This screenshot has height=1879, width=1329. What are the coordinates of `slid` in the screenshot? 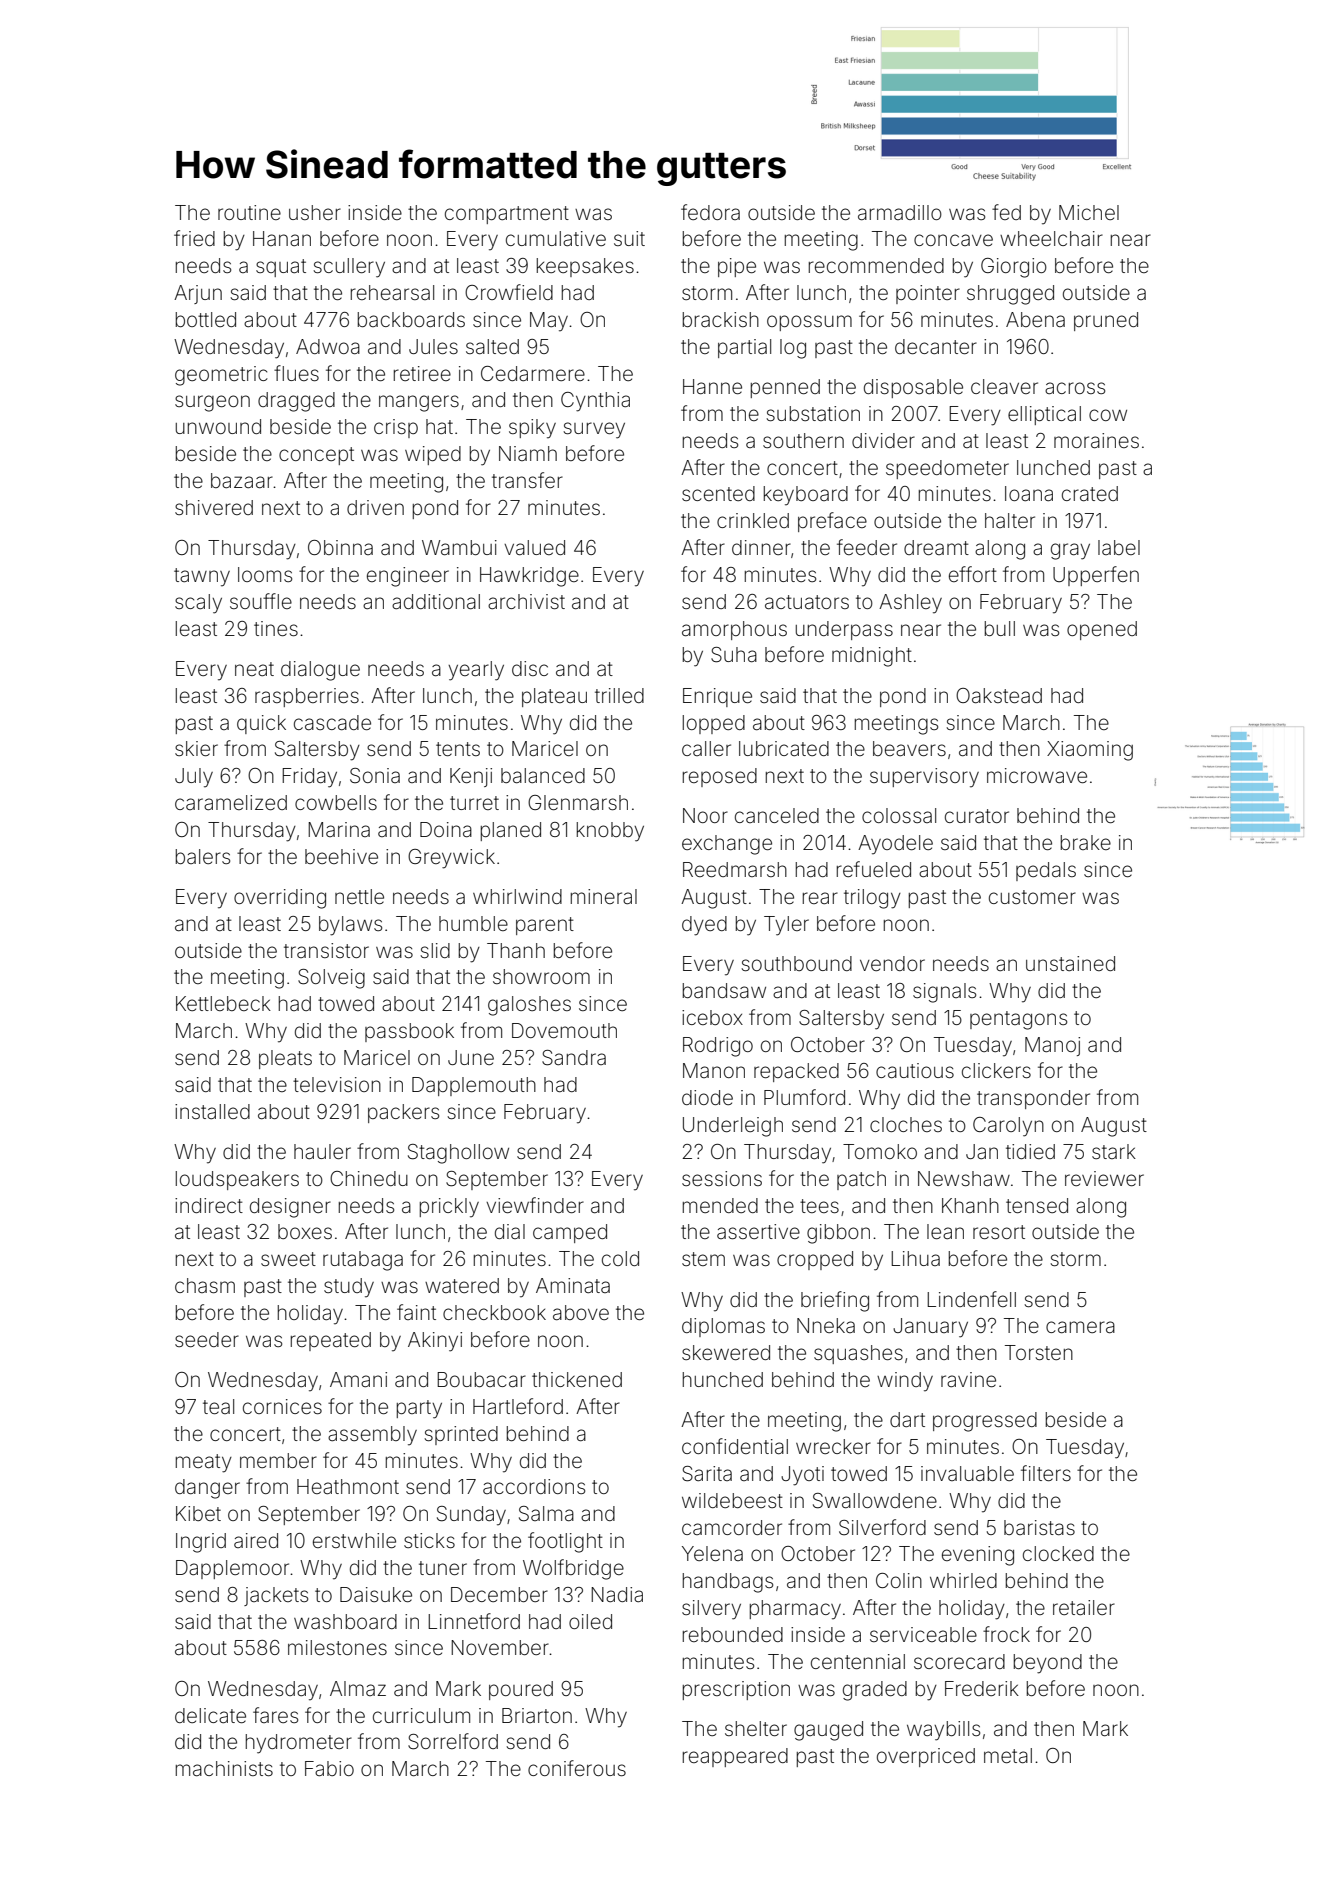 It's located at (435, 950).
